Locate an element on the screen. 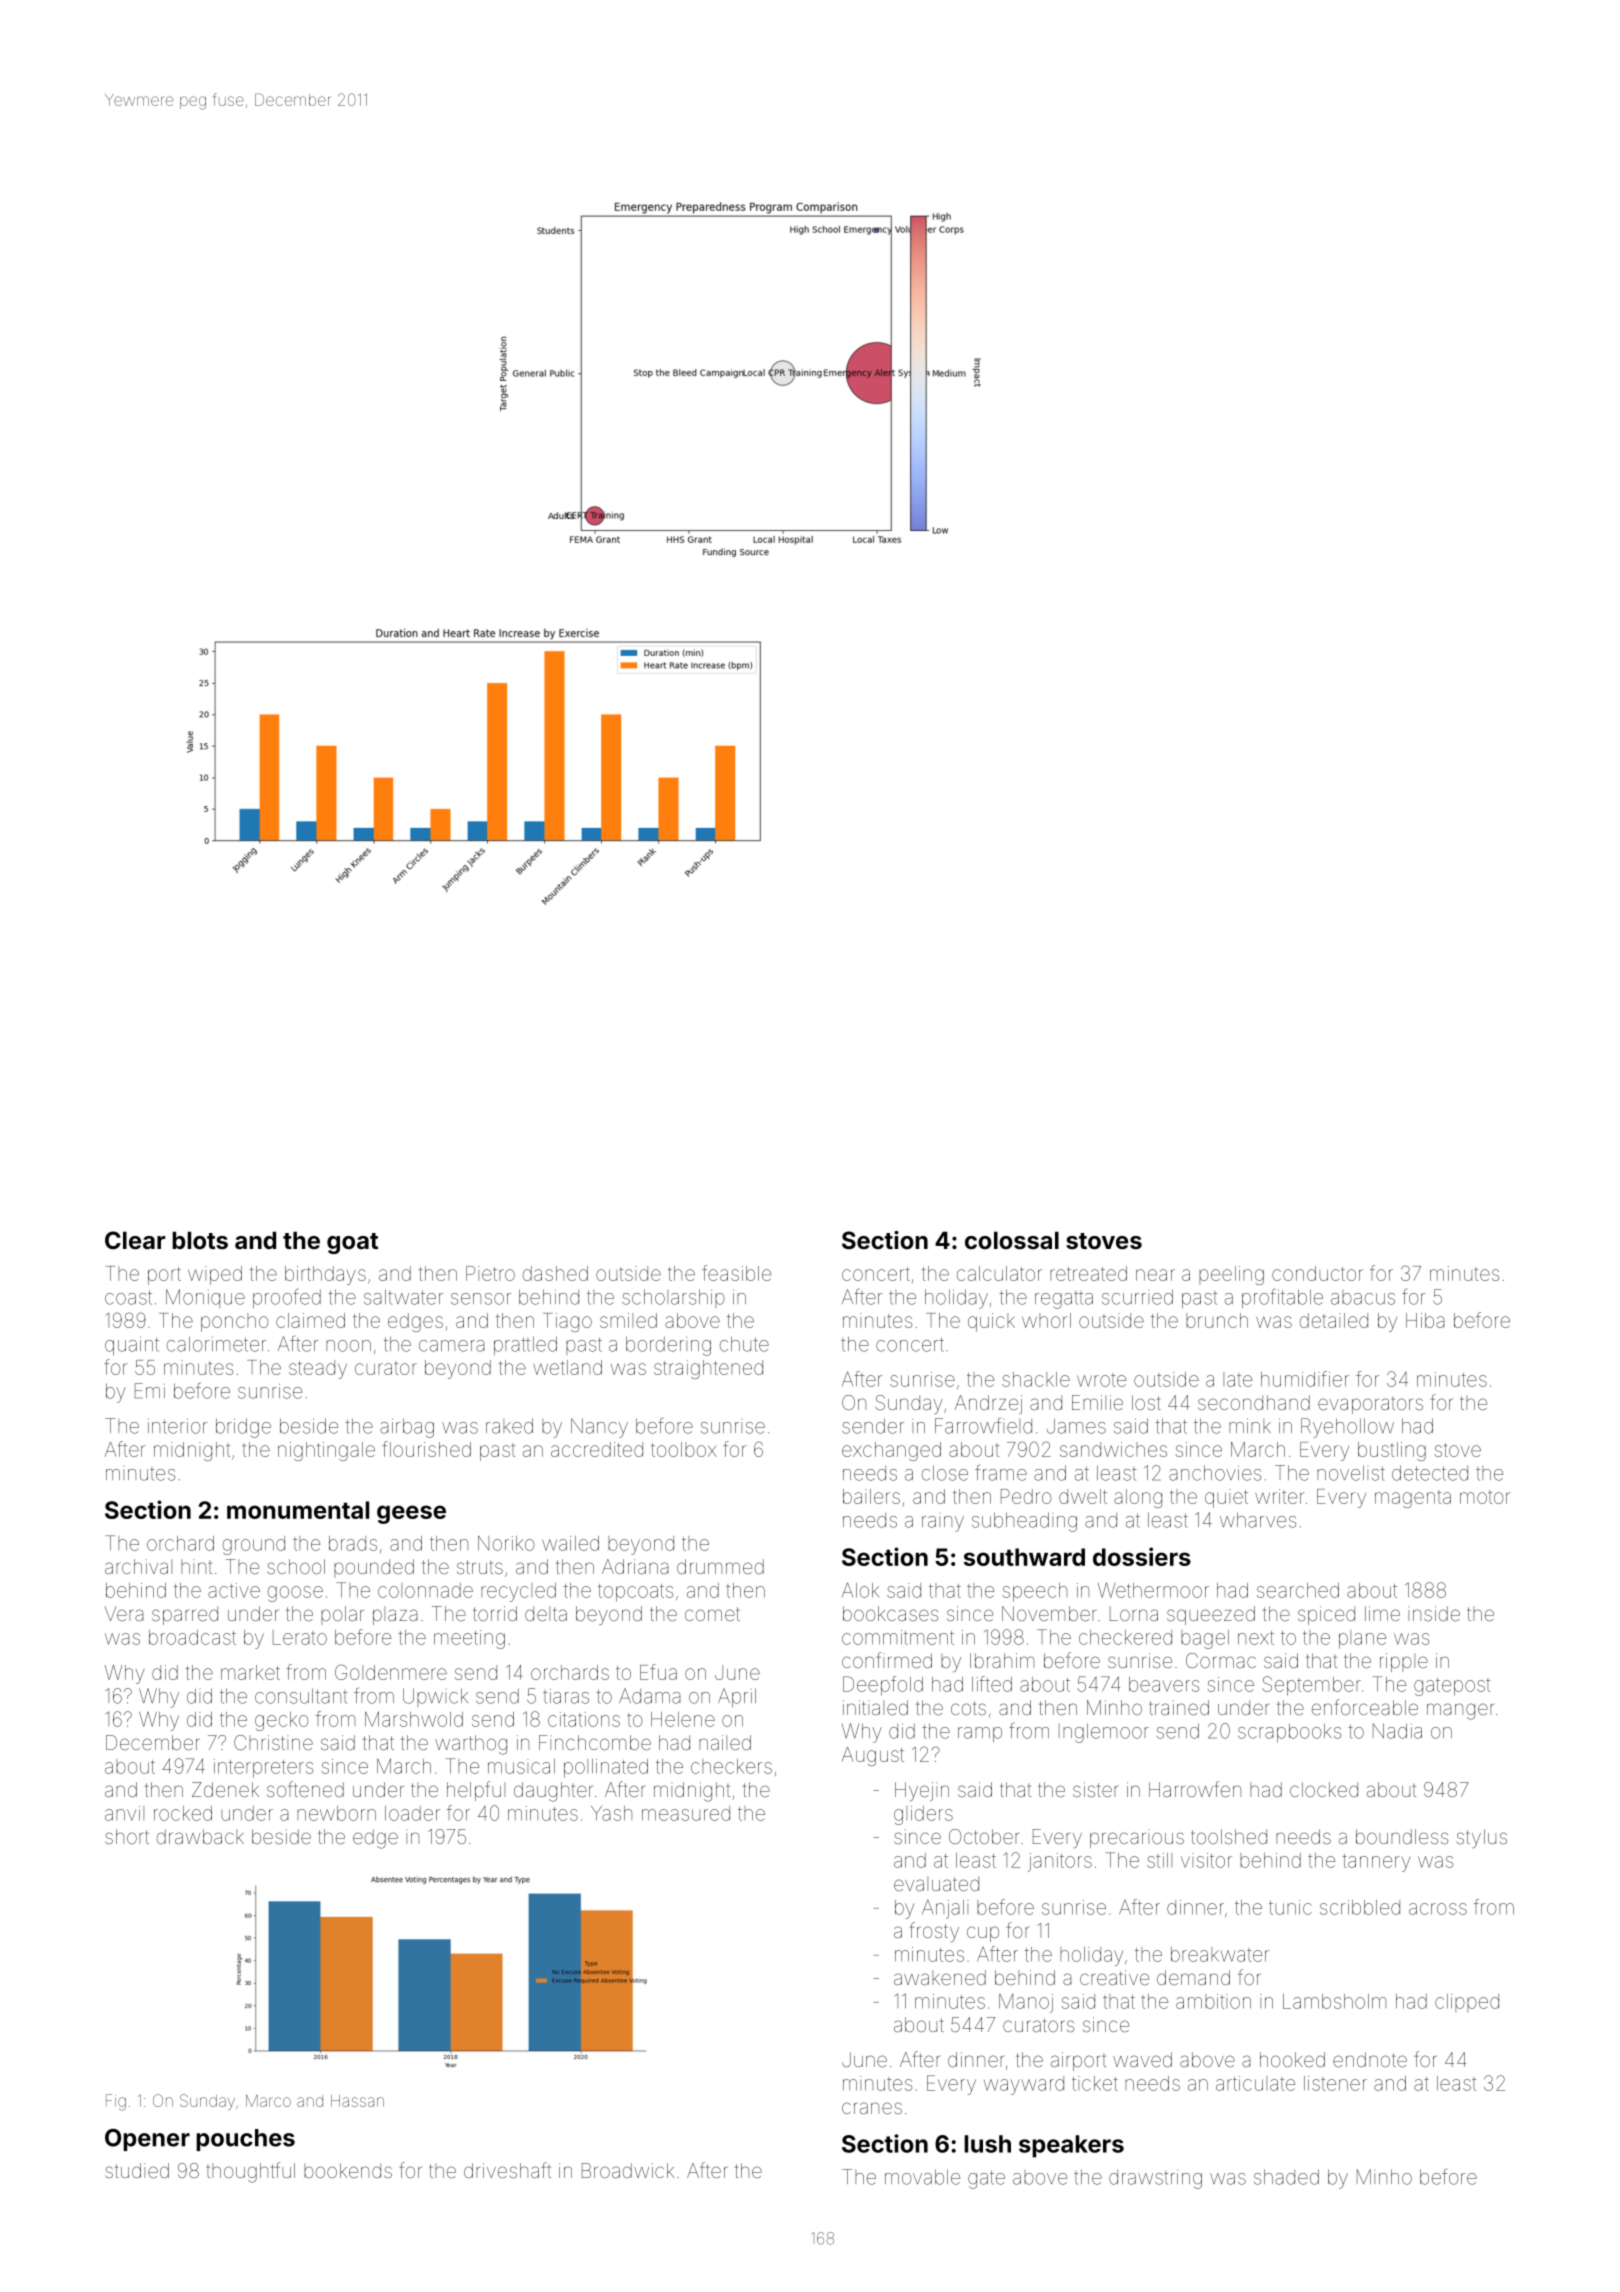 The image size is (1620, 2292). Hassan is located at coordinates (357, 2101).
